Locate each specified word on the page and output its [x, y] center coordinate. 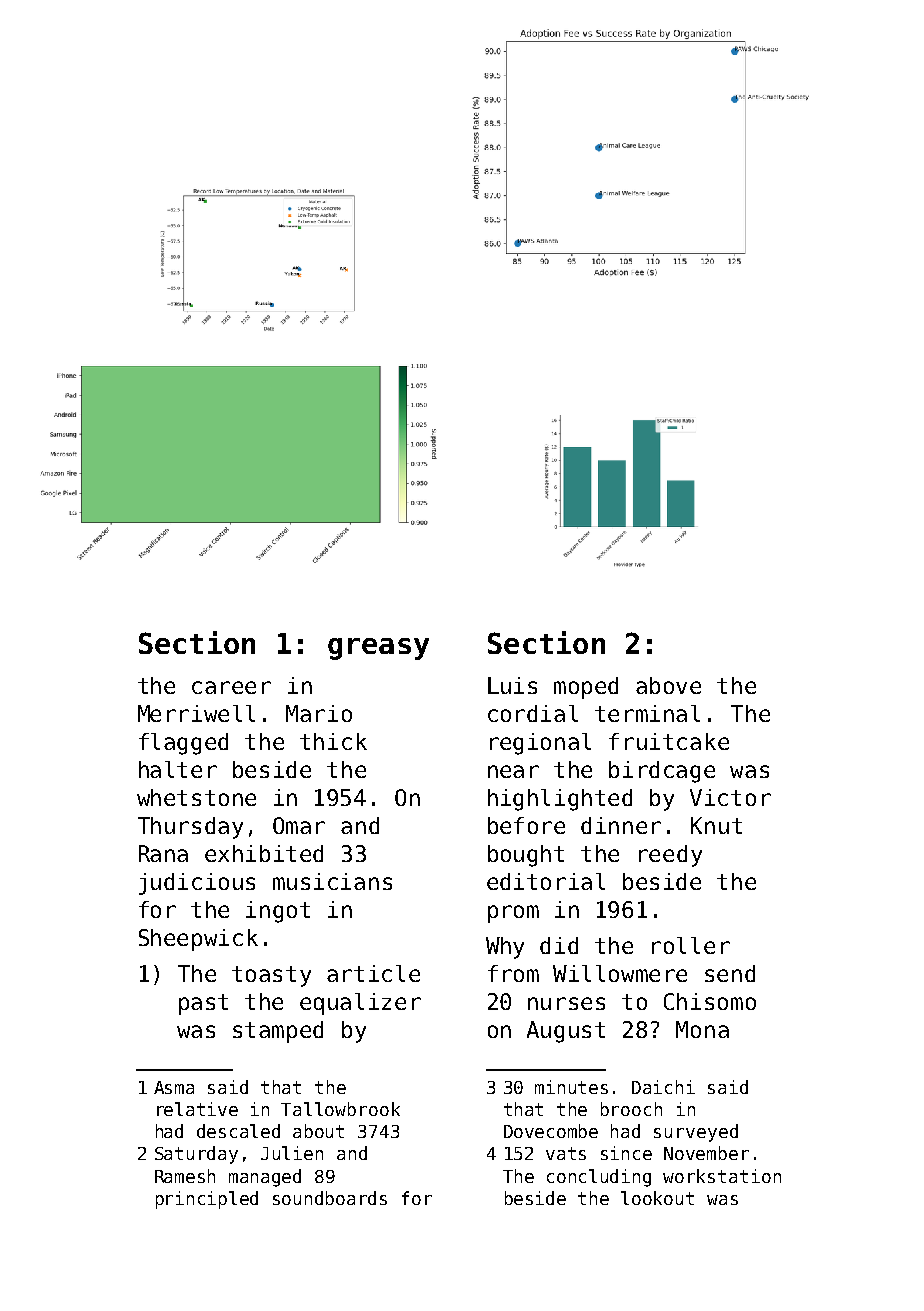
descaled [238, 1131]
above [668, 685]
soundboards [330, 1198]
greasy [378, 649]
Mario [319, 713]
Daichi [663, 1087]
